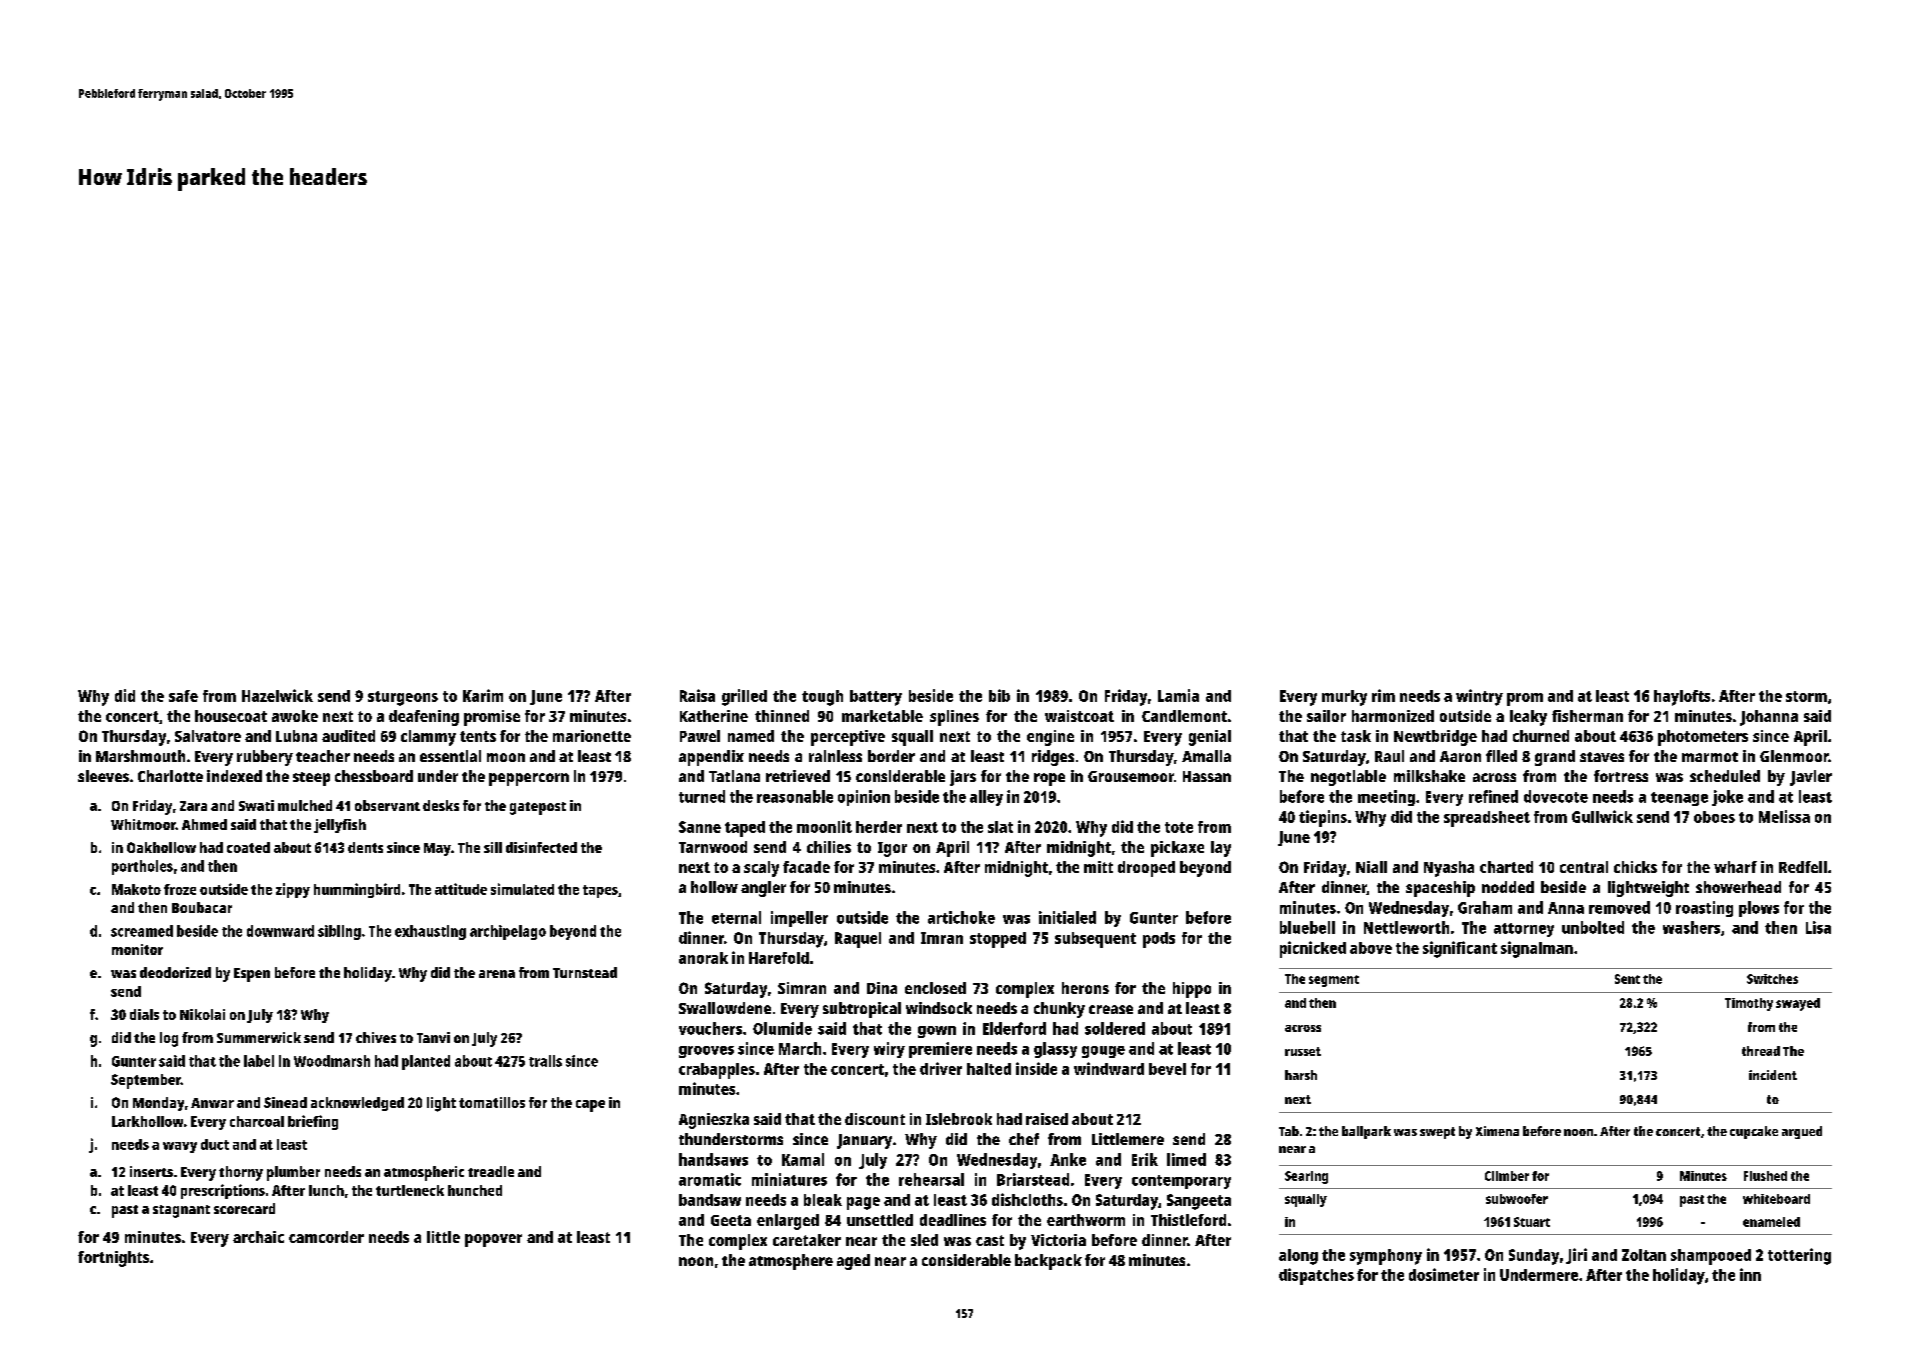 The height and width of the page is (1350, 1910). What do you see at coordinates (483, 695) in the page?
I see `Karim` at bounding box center [483, 695].
